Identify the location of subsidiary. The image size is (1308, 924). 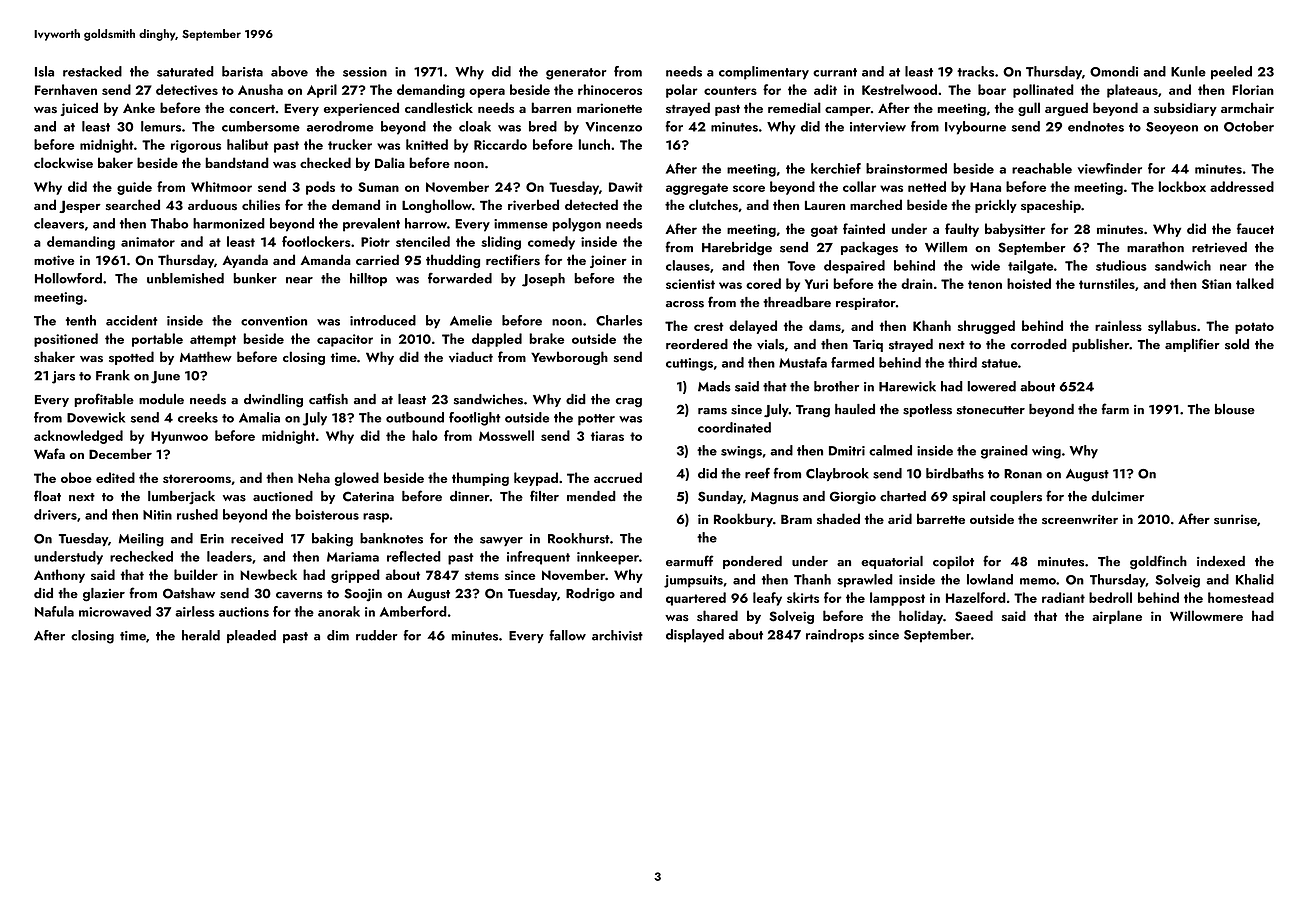
(1185, 109).
